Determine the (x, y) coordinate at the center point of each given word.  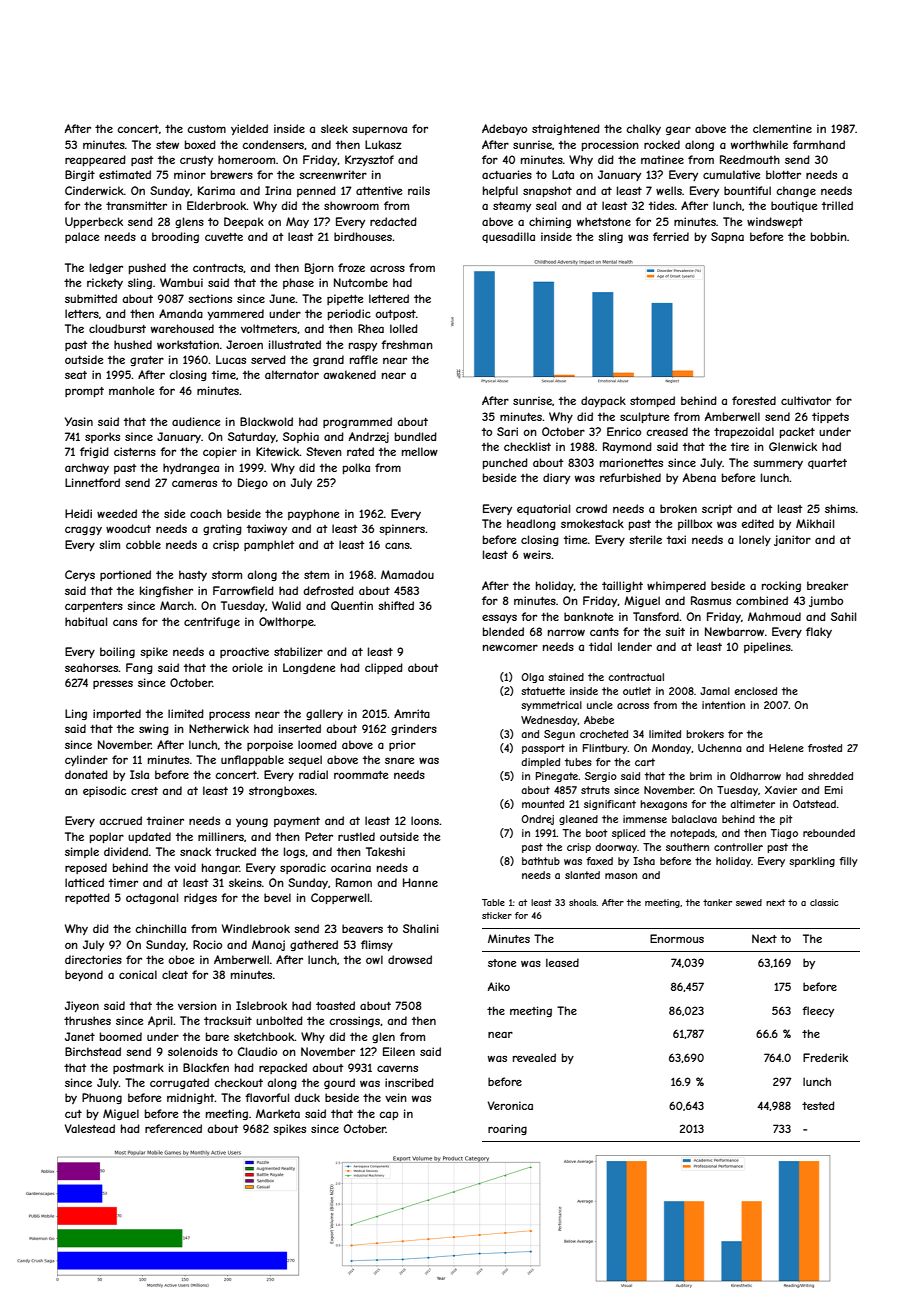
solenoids (193, 1051)
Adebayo (504, 129)
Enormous (677, 938)
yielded (249, 129)
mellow (420, 451)
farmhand (819, 144)
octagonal (152, 898)
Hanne (420, 882)
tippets (830, 417)
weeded (117, 513)
